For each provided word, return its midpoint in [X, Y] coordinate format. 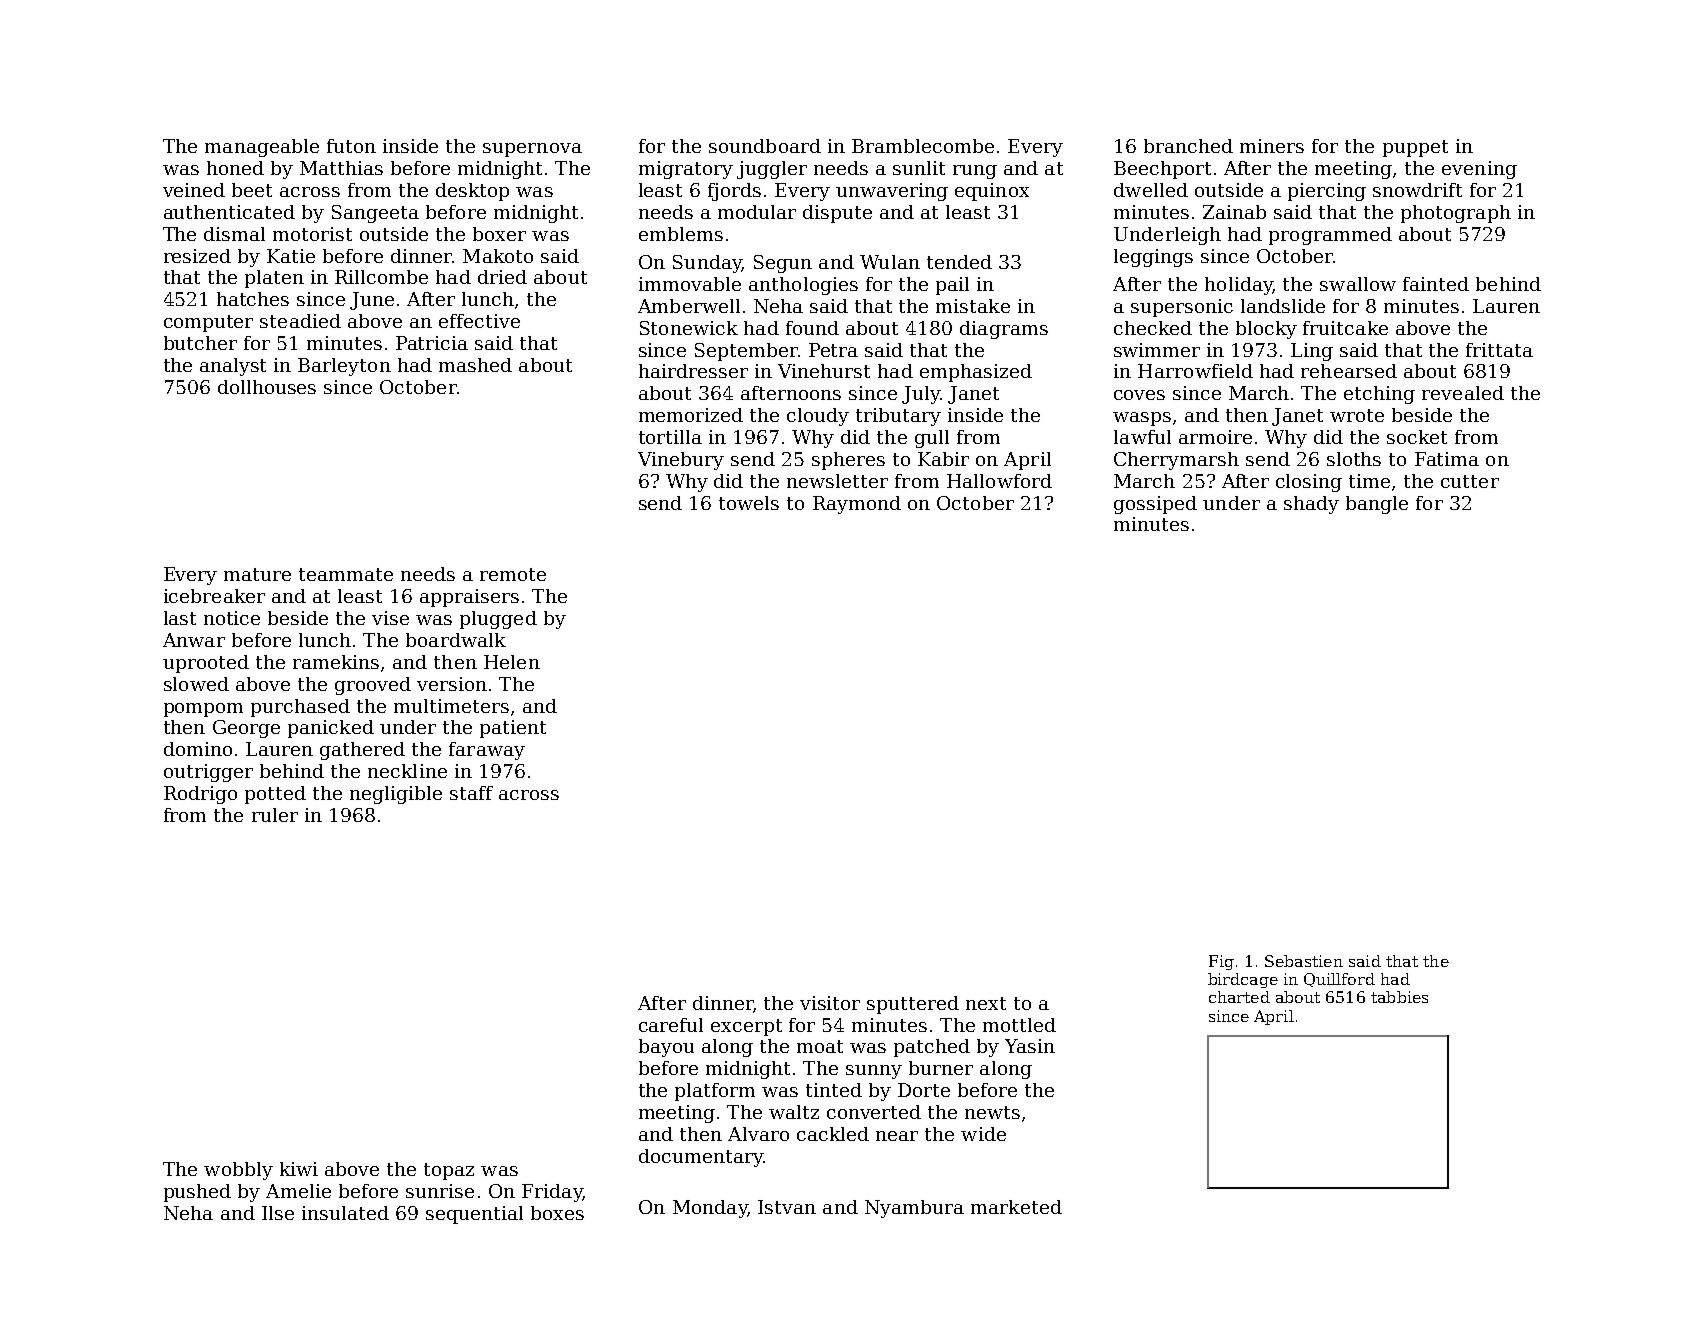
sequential [474, 1215]
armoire [1215, 437]
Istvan [787, 1207]
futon [351, 146]
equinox [992, 192]
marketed [1016, 1207]
